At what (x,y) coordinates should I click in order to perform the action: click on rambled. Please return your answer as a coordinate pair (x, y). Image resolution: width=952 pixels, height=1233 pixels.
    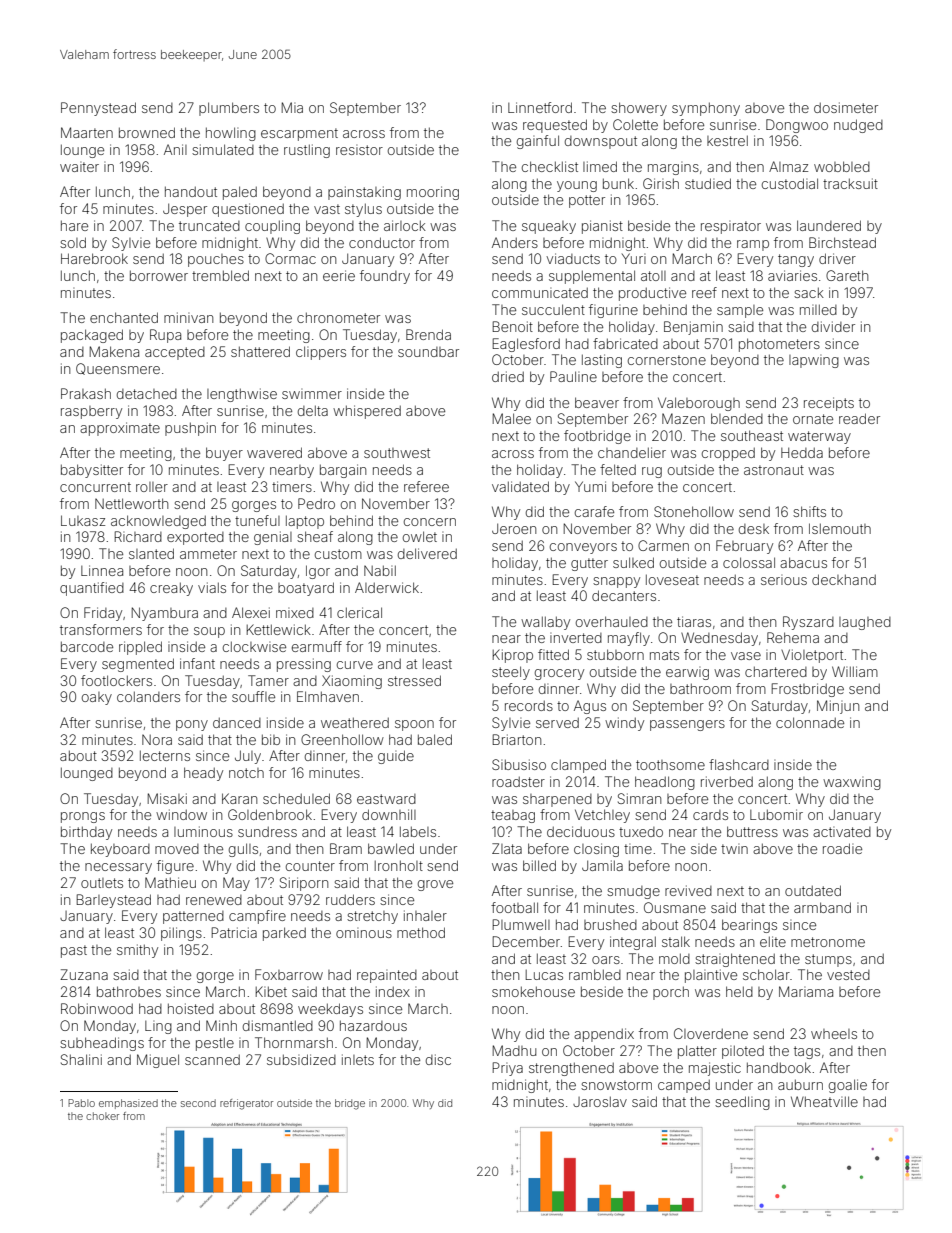
    Looking at the image, I should click on (595, 974).
